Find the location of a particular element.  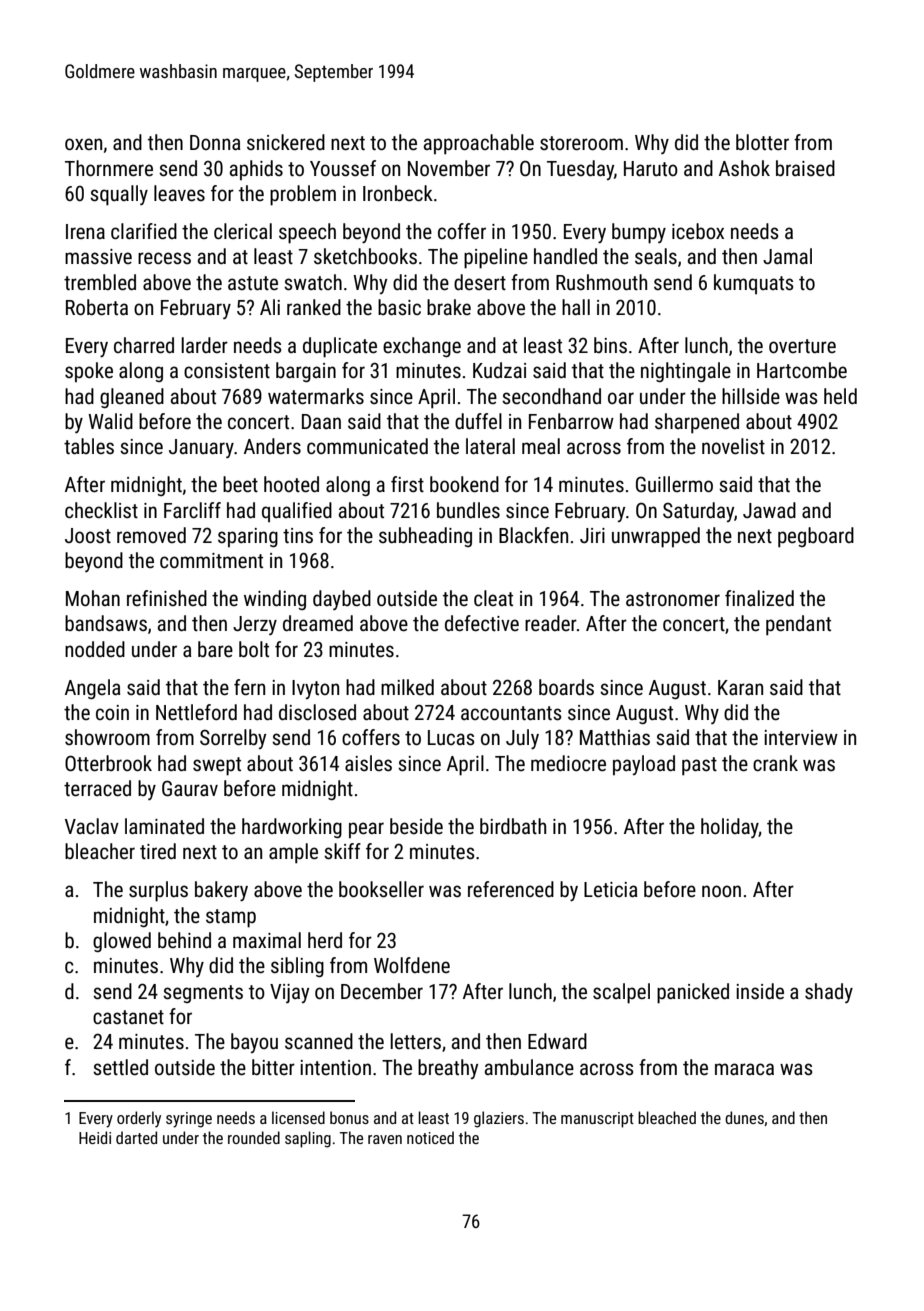

noticed is located at coordinates (430, 1137).
